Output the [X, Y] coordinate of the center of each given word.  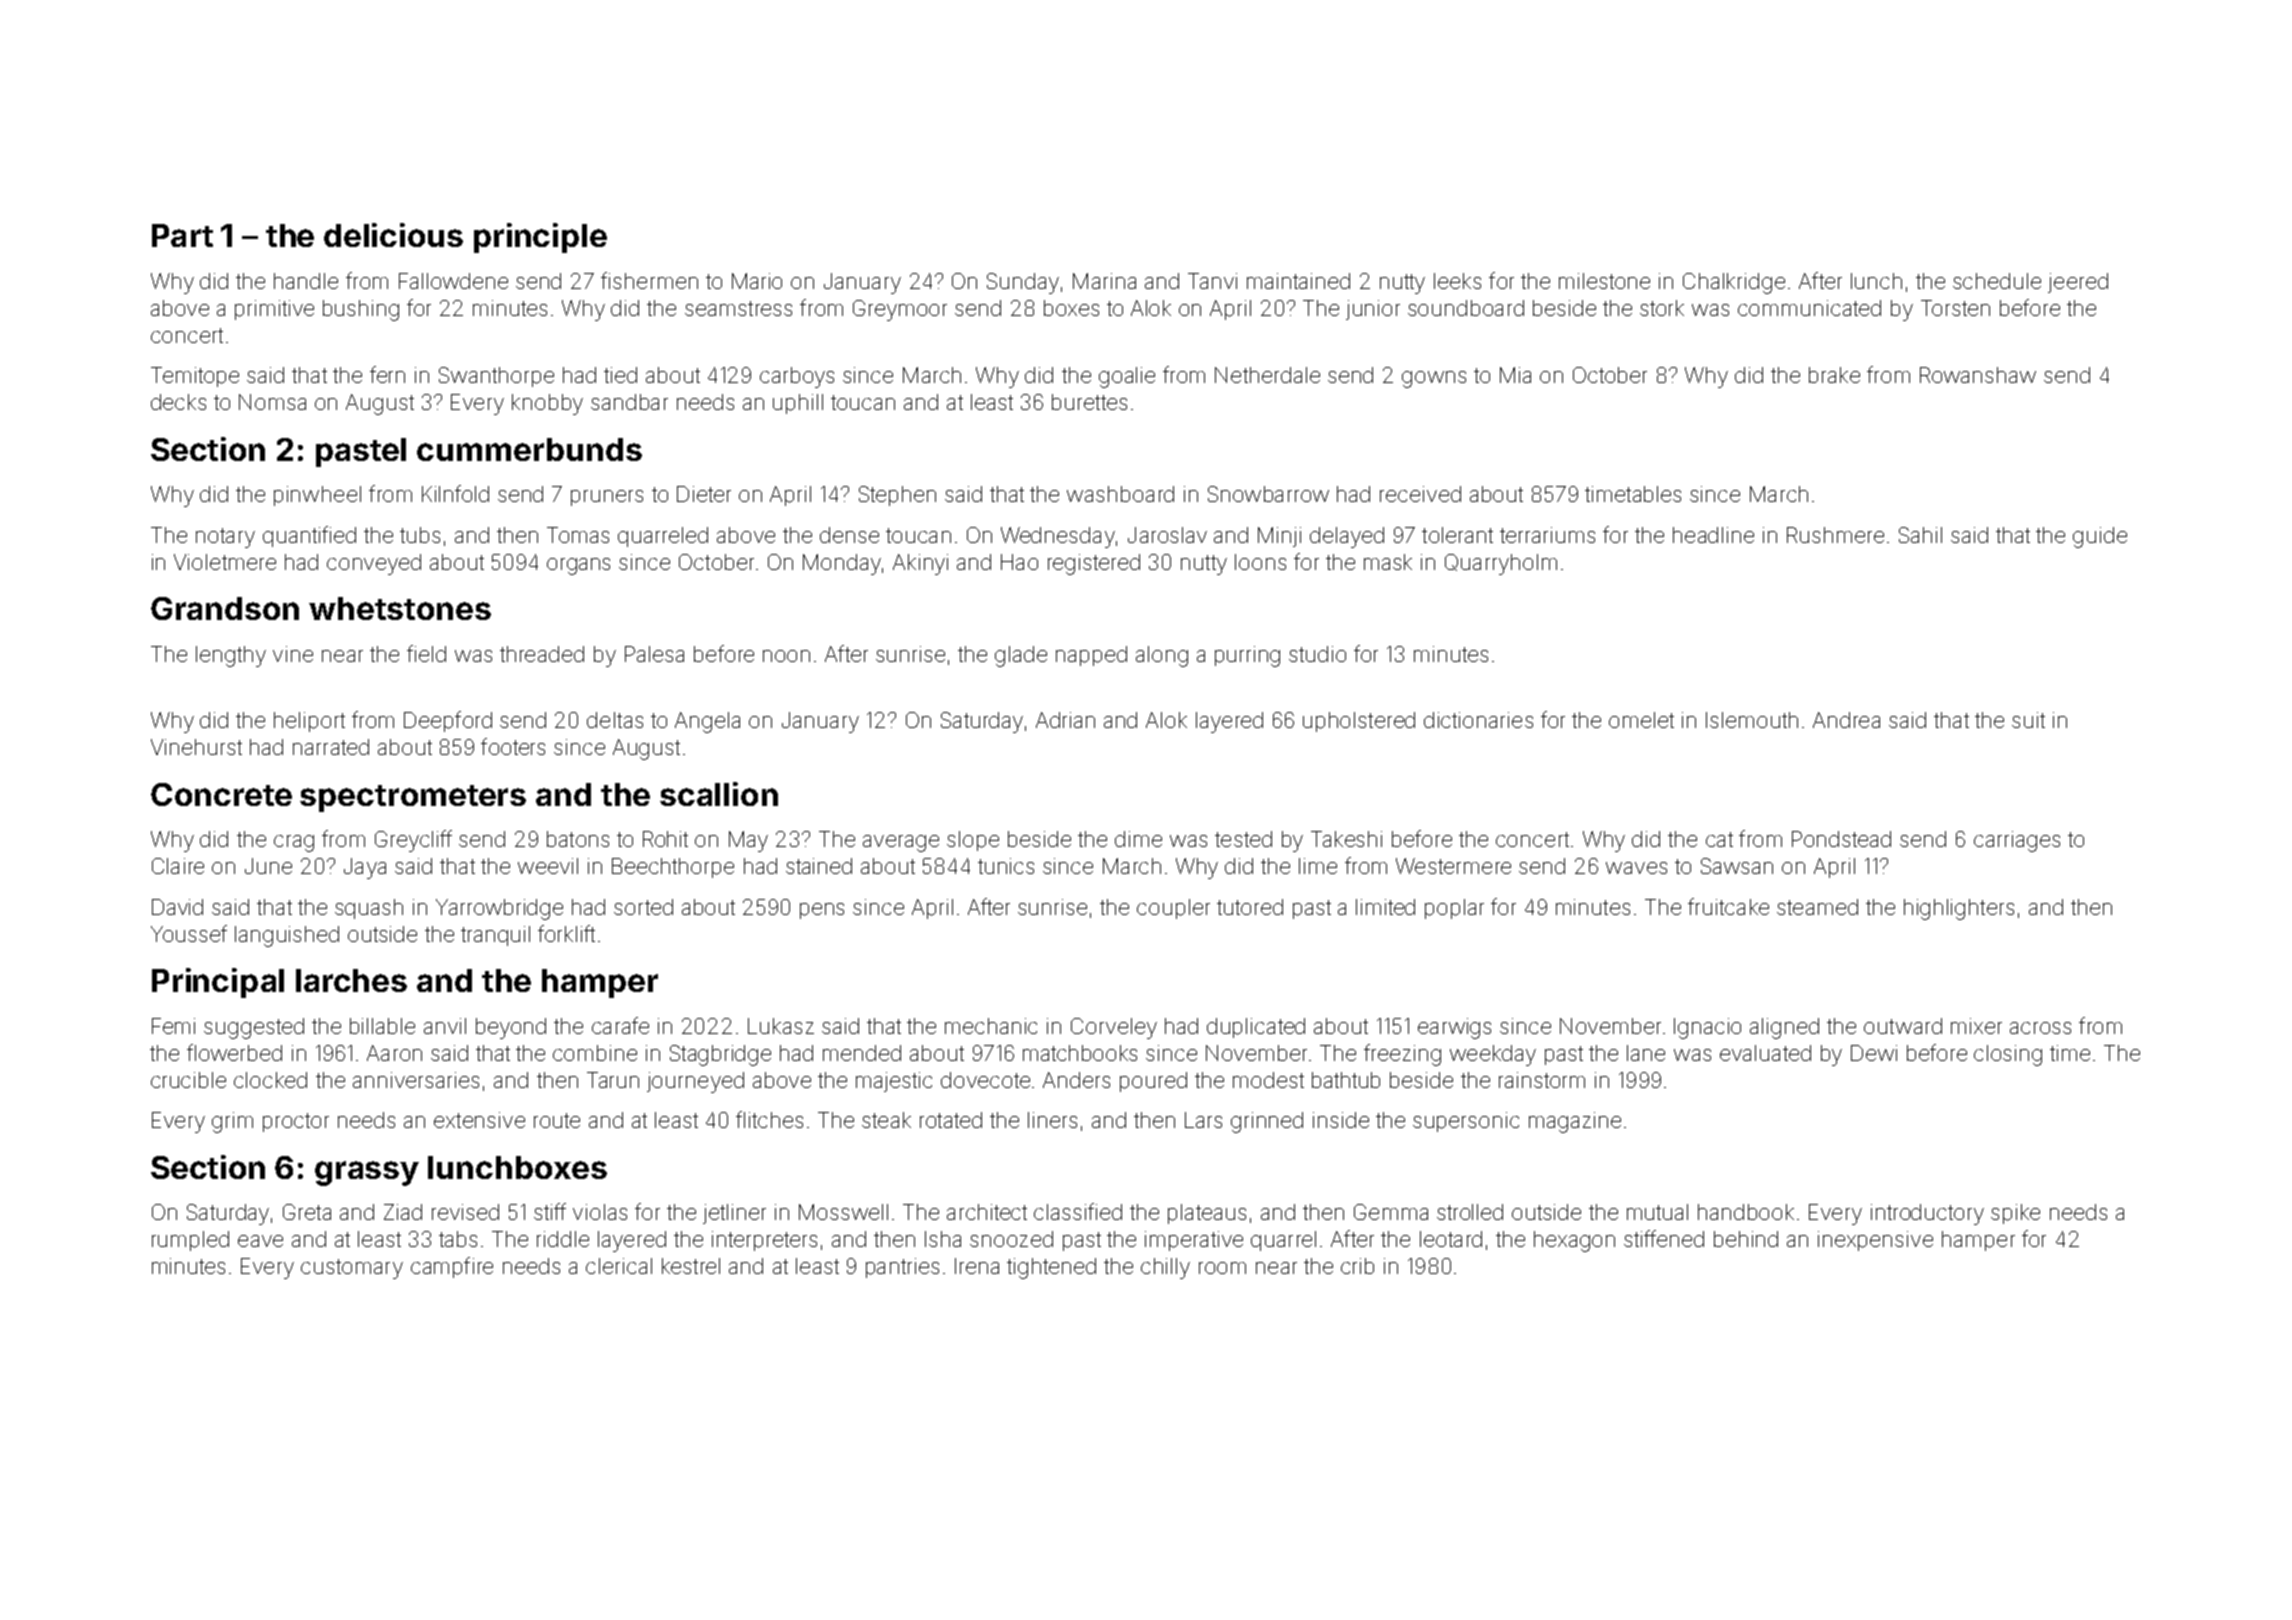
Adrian [1065, 720]
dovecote [985, 1080]
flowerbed [234, 1052]
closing [2008, 1055]
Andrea [1846, 720]
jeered [2078, 283]
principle [540, 238]
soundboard [1466, 308]
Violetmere [225, 562]
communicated [1809, 308]
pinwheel [317, 496]
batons [578, 839]
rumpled [190, 1241]
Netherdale [1267, 375]
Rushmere [1835, 535]
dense [849, 535]
